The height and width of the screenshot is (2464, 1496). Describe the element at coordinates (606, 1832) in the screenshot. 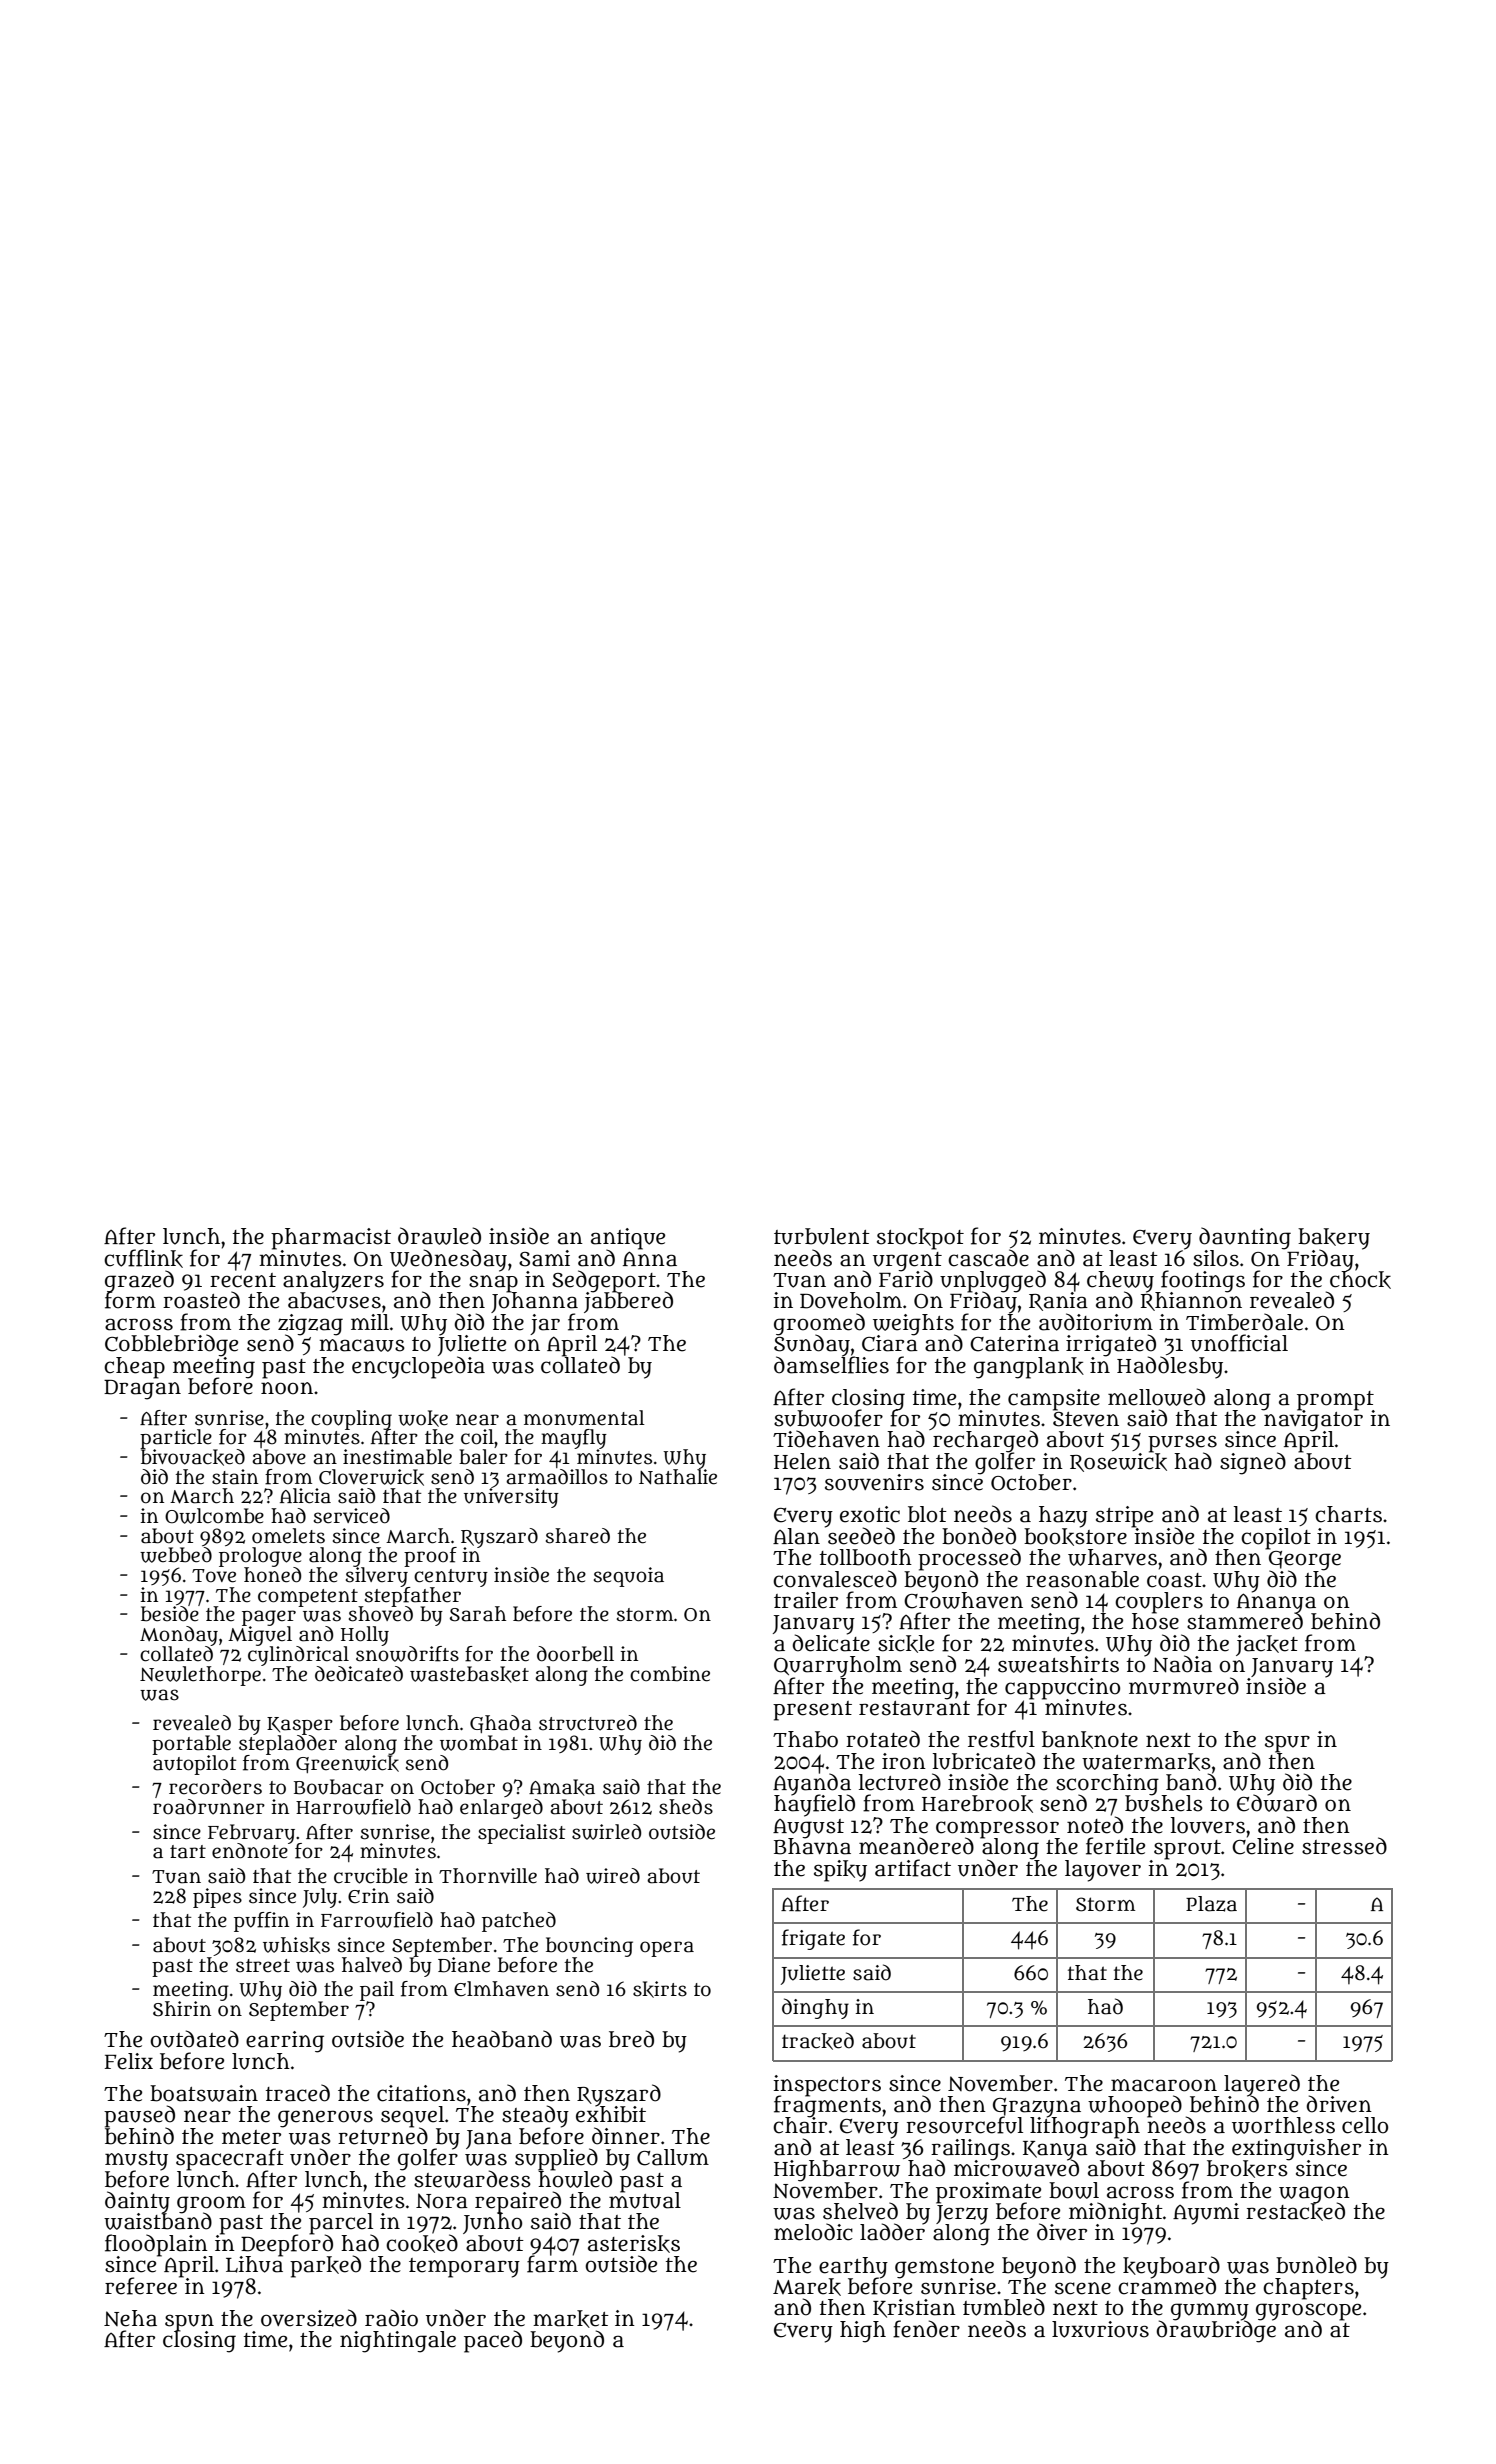

I see `swirled` at that location.
